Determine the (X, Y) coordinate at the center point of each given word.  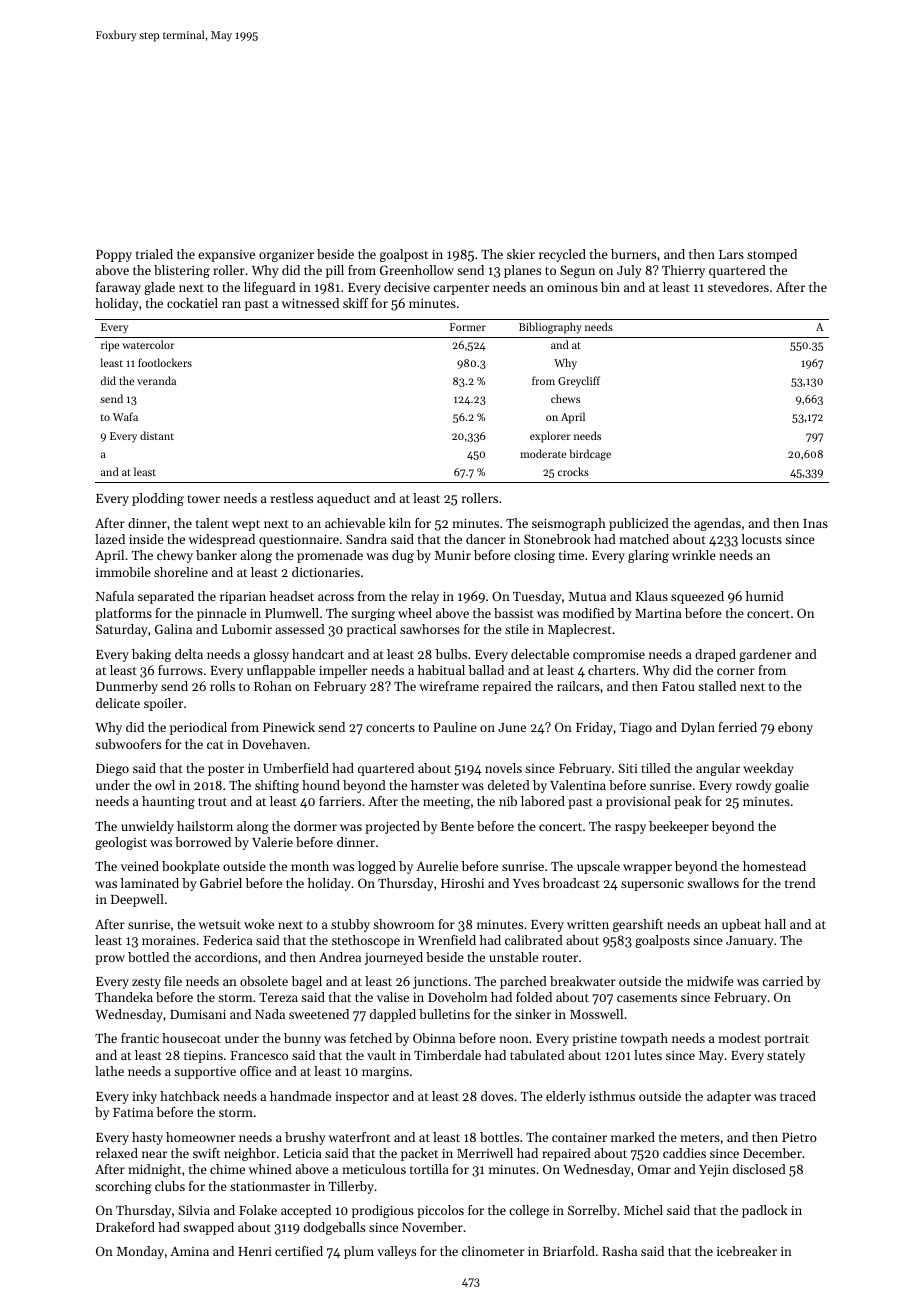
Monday (140, 1252)
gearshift (638, 925)
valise (393, 997)
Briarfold (569, 1251)
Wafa (125, 416)
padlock (764, 1211)
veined (140, 866)
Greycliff (579, 382)
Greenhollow (417, 270)
